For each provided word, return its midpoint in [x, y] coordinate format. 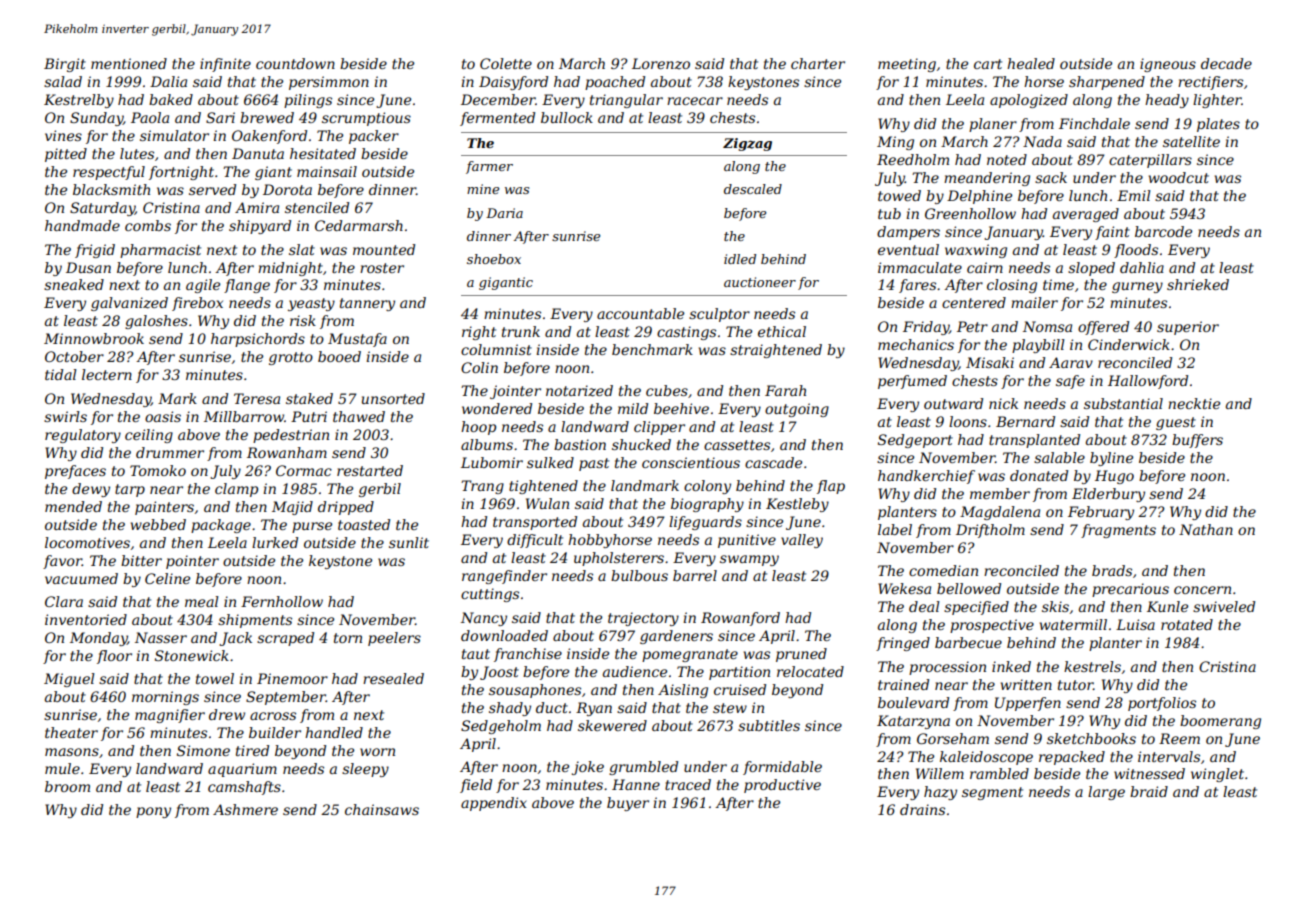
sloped [1091, 269]
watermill [1073, 624]
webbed [158, 524]
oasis [163, 416]
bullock [567, 117]
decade [1226, 63]
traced [688, 784]
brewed [267, 117]
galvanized [129, 304]
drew [227, 714]
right [479, 333]
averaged [1086, 215]
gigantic [506, 283]
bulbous [639, 575]
